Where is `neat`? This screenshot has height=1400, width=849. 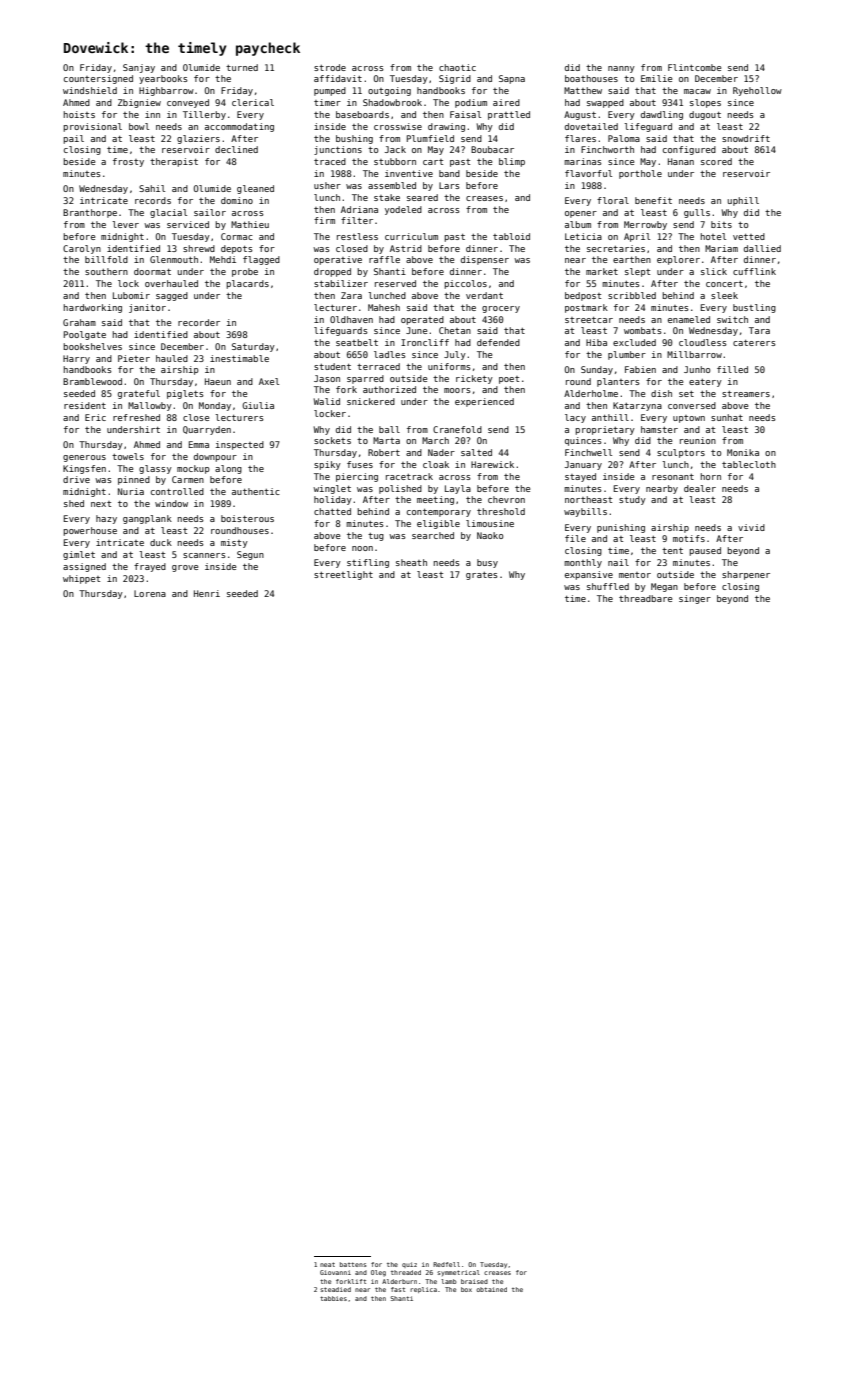
neat is located at coordinates (327, 1264).
